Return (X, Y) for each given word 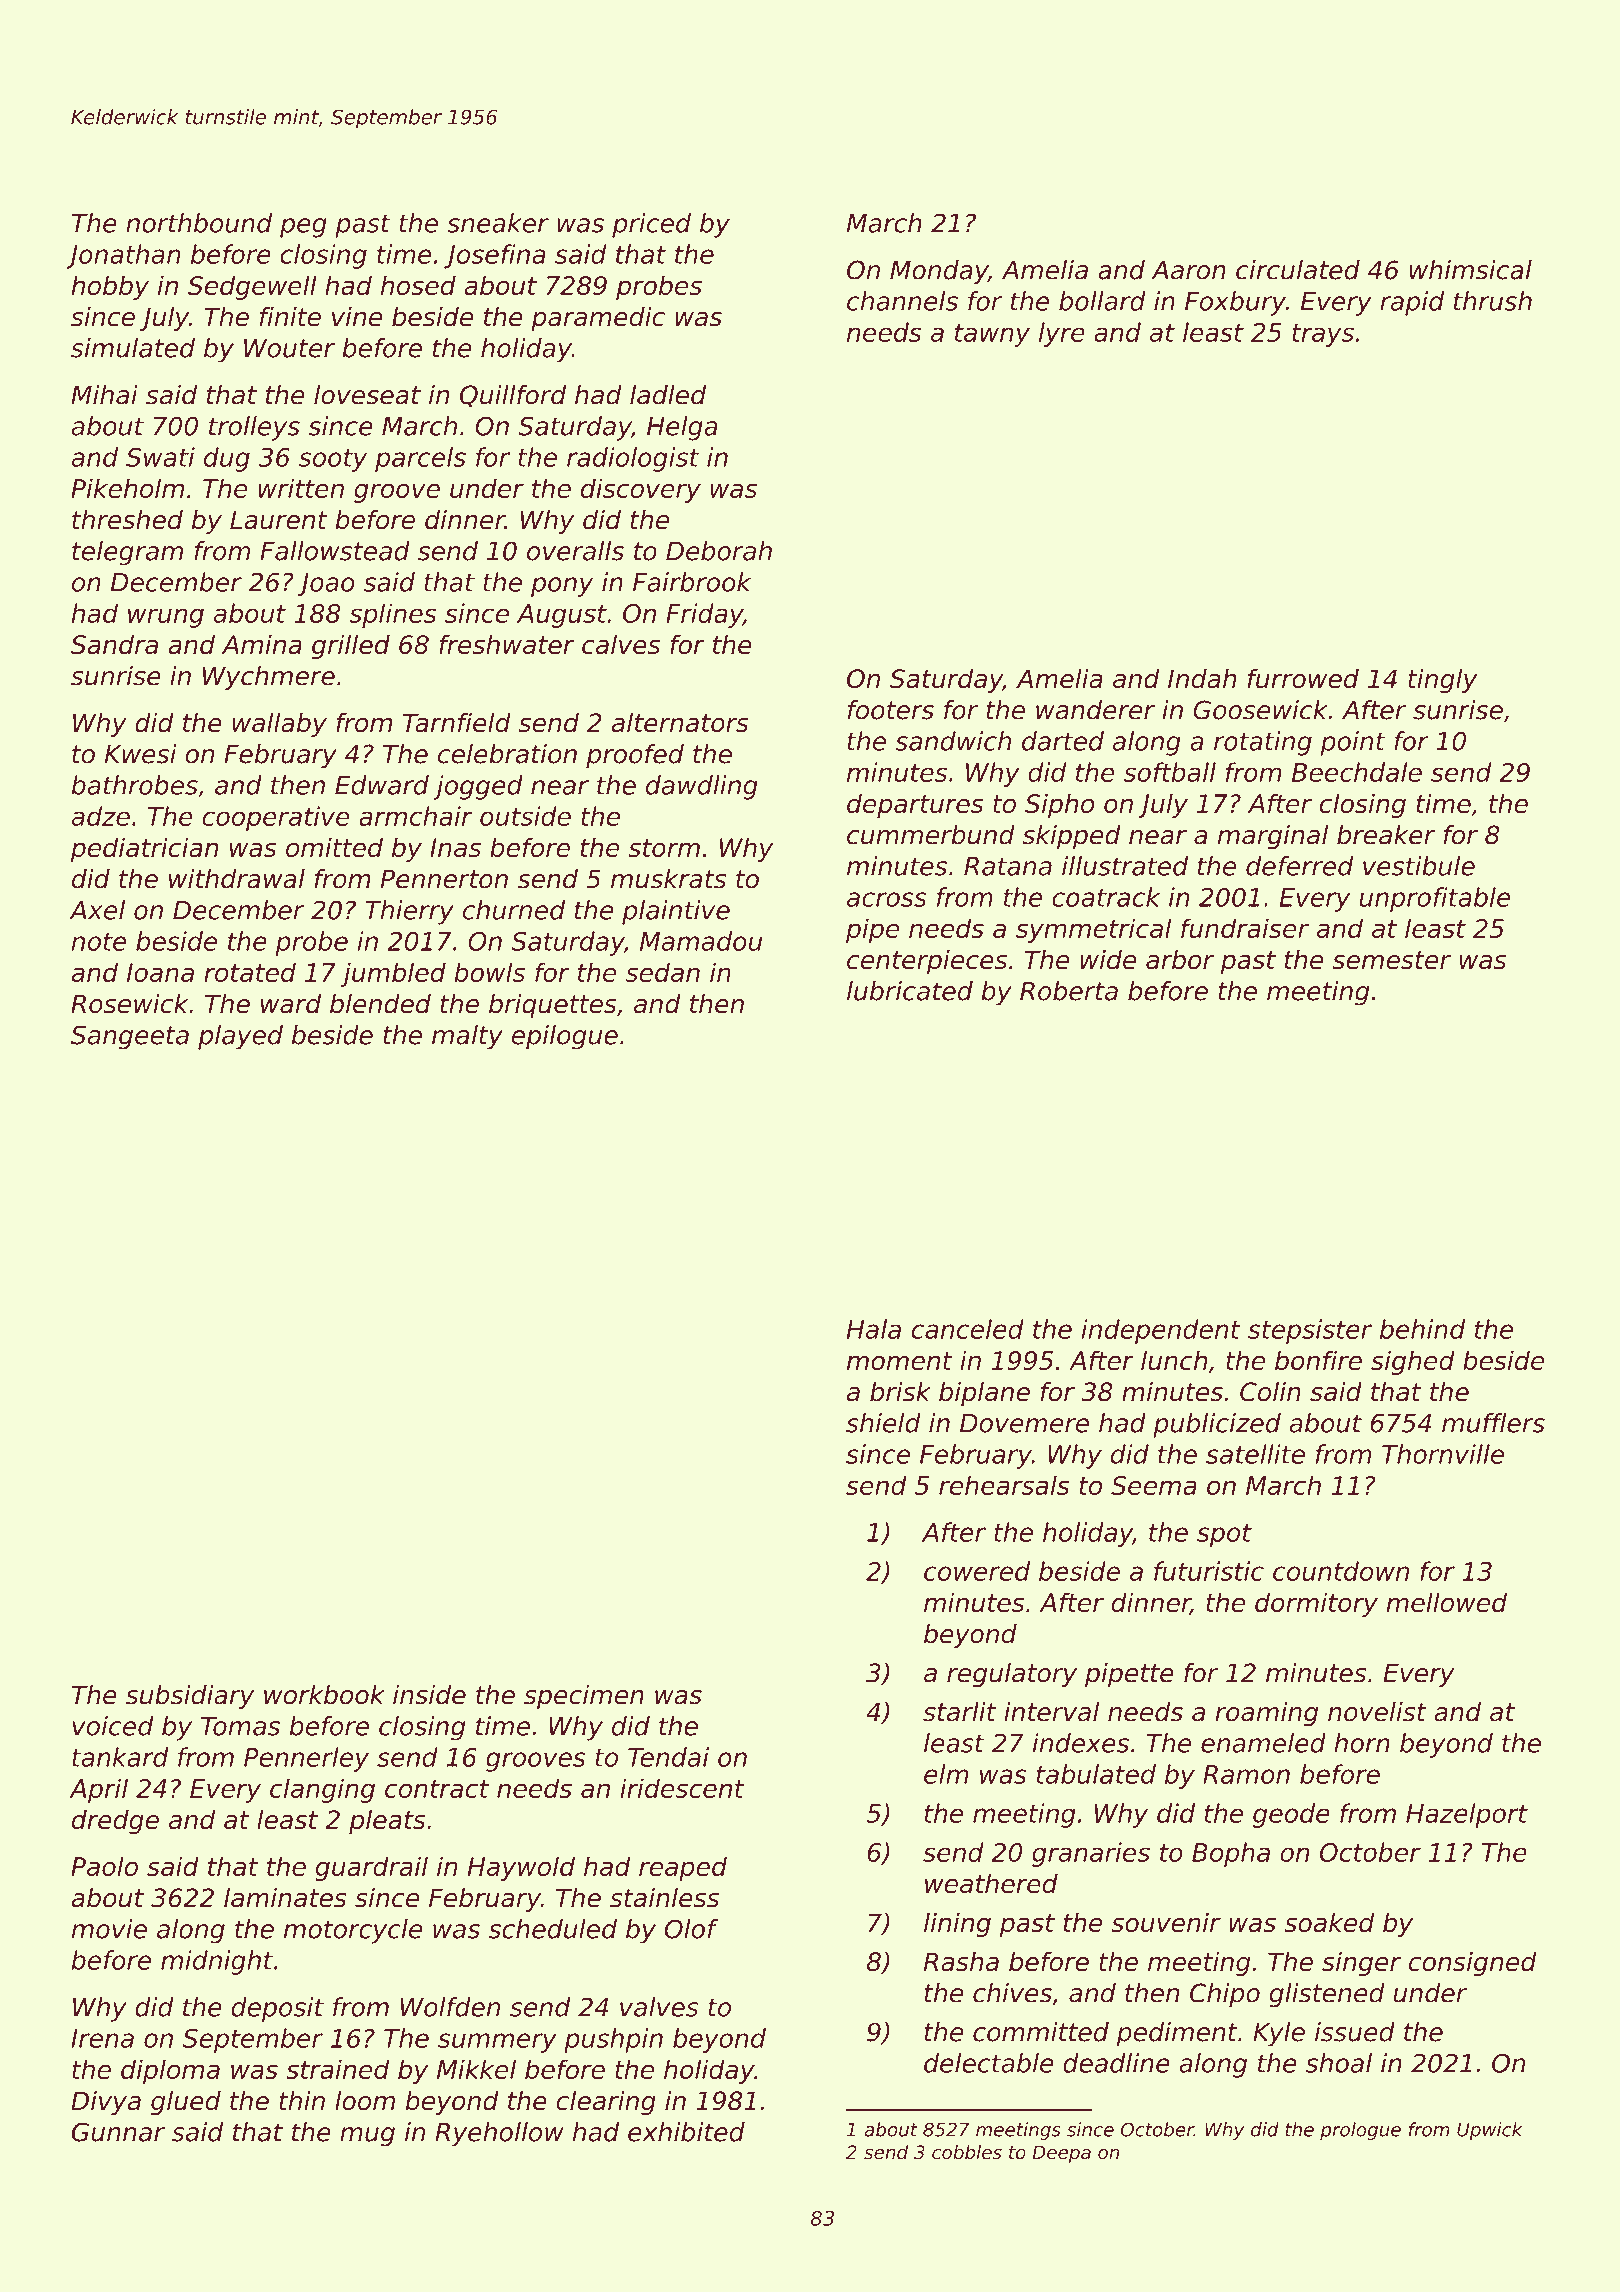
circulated (1298, 270)
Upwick (1490, 2131)
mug (367, 2137)
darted (1063, 741)
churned (514, 910)
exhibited (686, 2132)
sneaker (498, 223)
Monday (939, 272)
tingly (1443, 681)
